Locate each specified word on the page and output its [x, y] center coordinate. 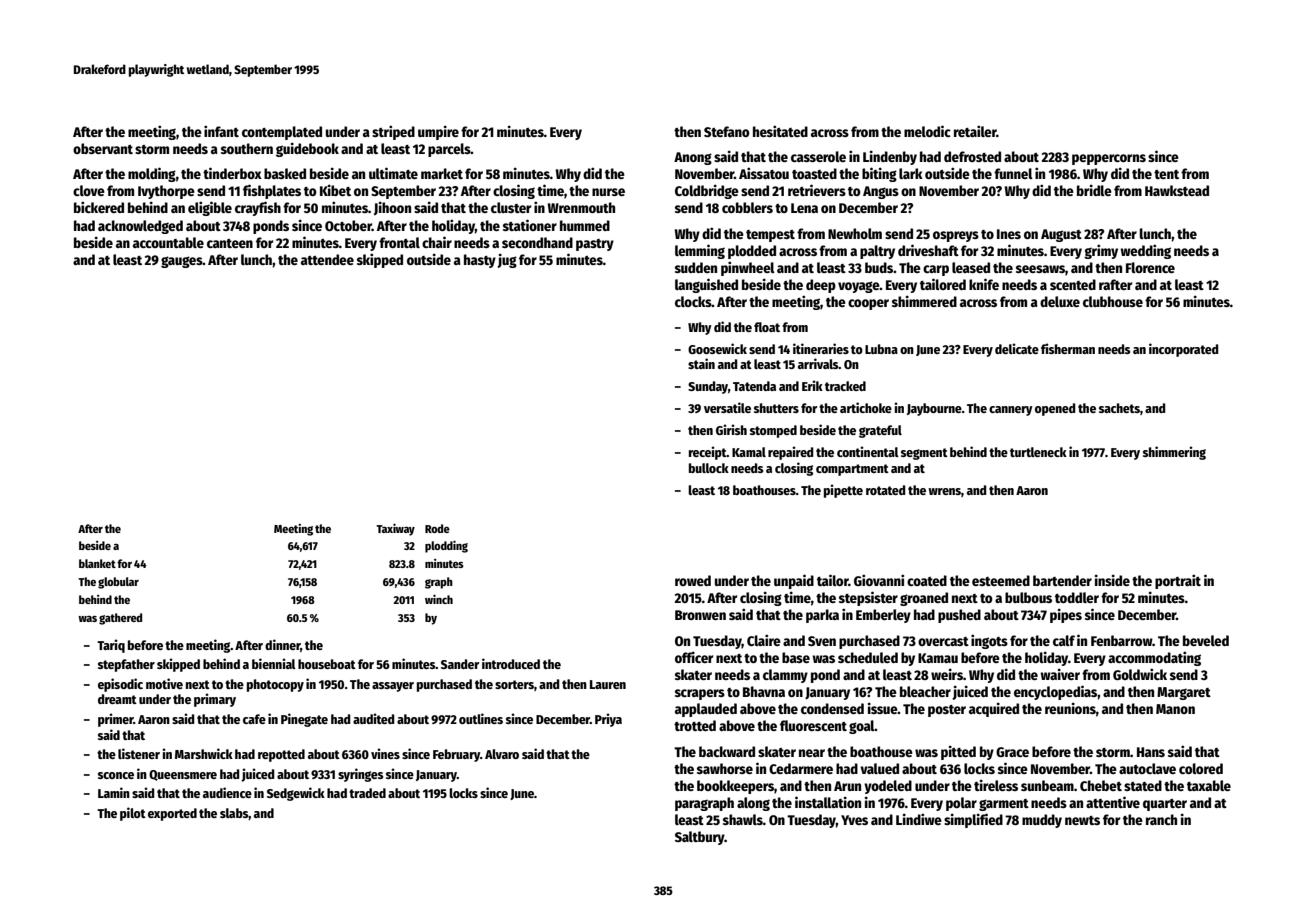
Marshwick [204, 753]
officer [694, 657]
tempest [770, 236]
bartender [1062, 580]
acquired [994, 709]
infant [221, 131]
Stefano [727, 131]
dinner [282, 644]
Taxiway [395, 529]
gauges [182, 262]
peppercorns [1109, 159]
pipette [843, 491]
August [1061, 235]
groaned [924, 599]
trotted [695, 725]
